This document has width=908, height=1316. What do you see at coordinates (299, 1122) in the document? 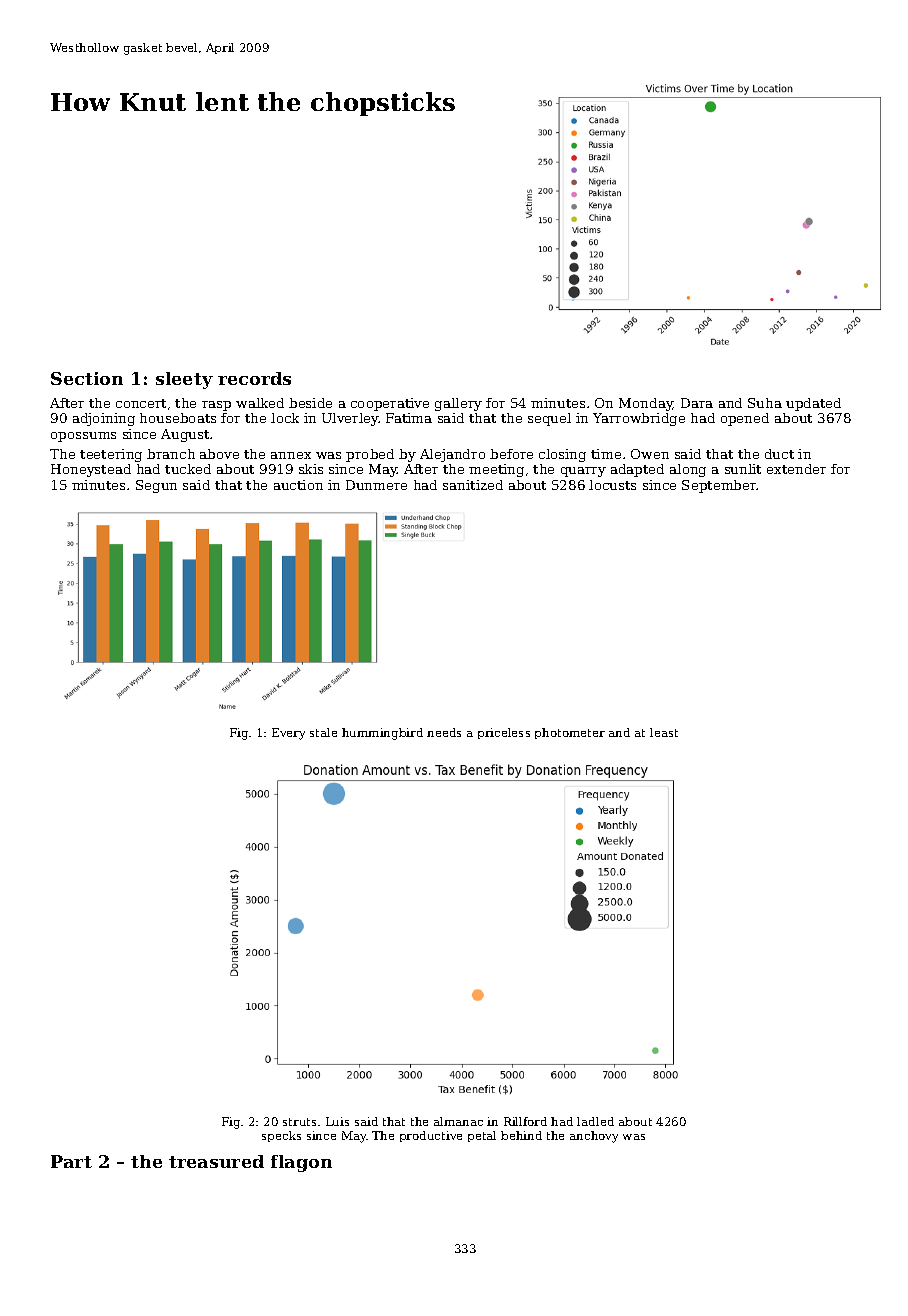
I see `struts` at bounding box center [299, 1122].
